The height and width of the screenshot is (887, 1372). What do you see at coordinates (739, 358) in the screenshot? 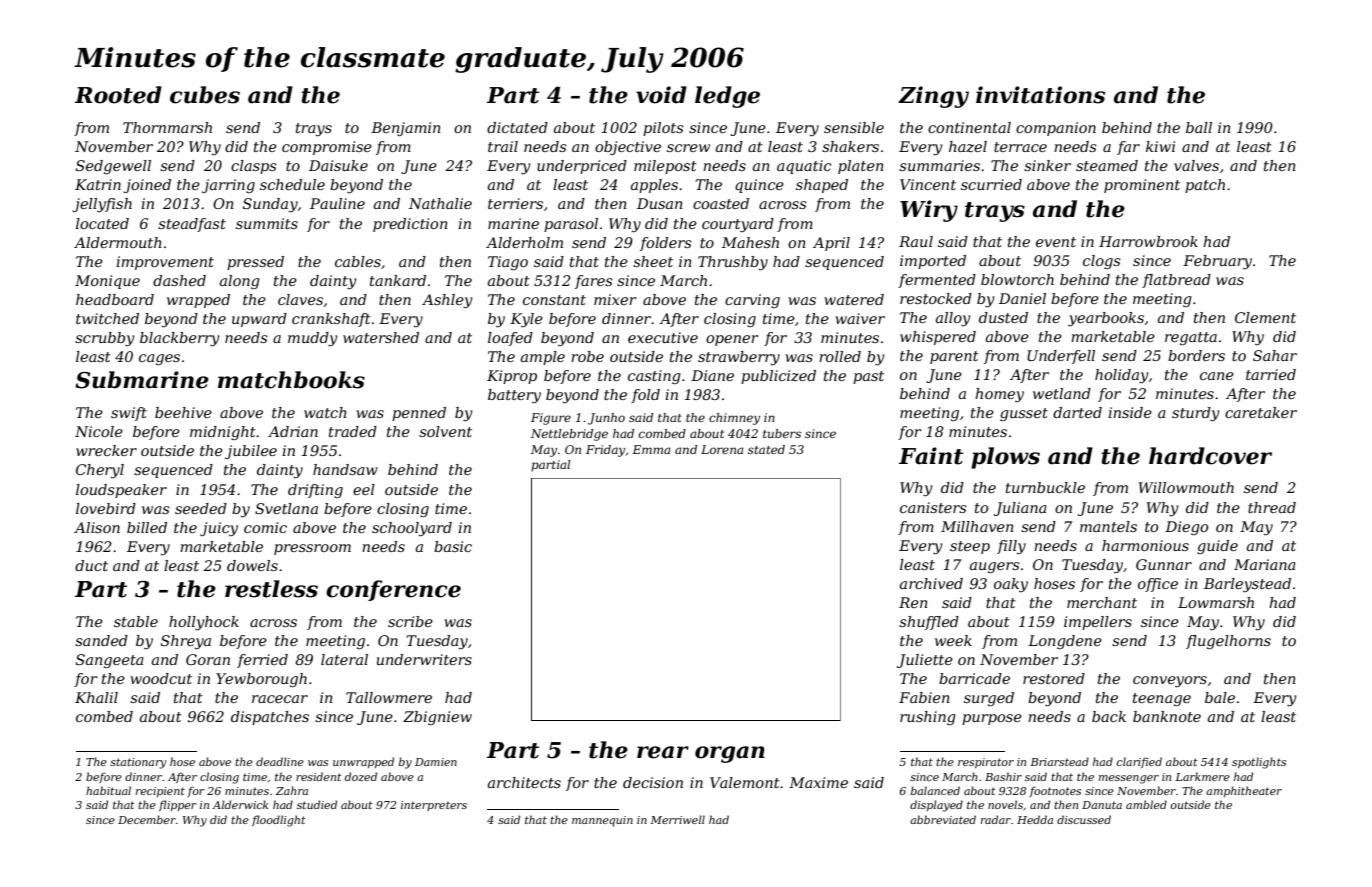
I see `strawberry` at bounding box center [739, 358].
